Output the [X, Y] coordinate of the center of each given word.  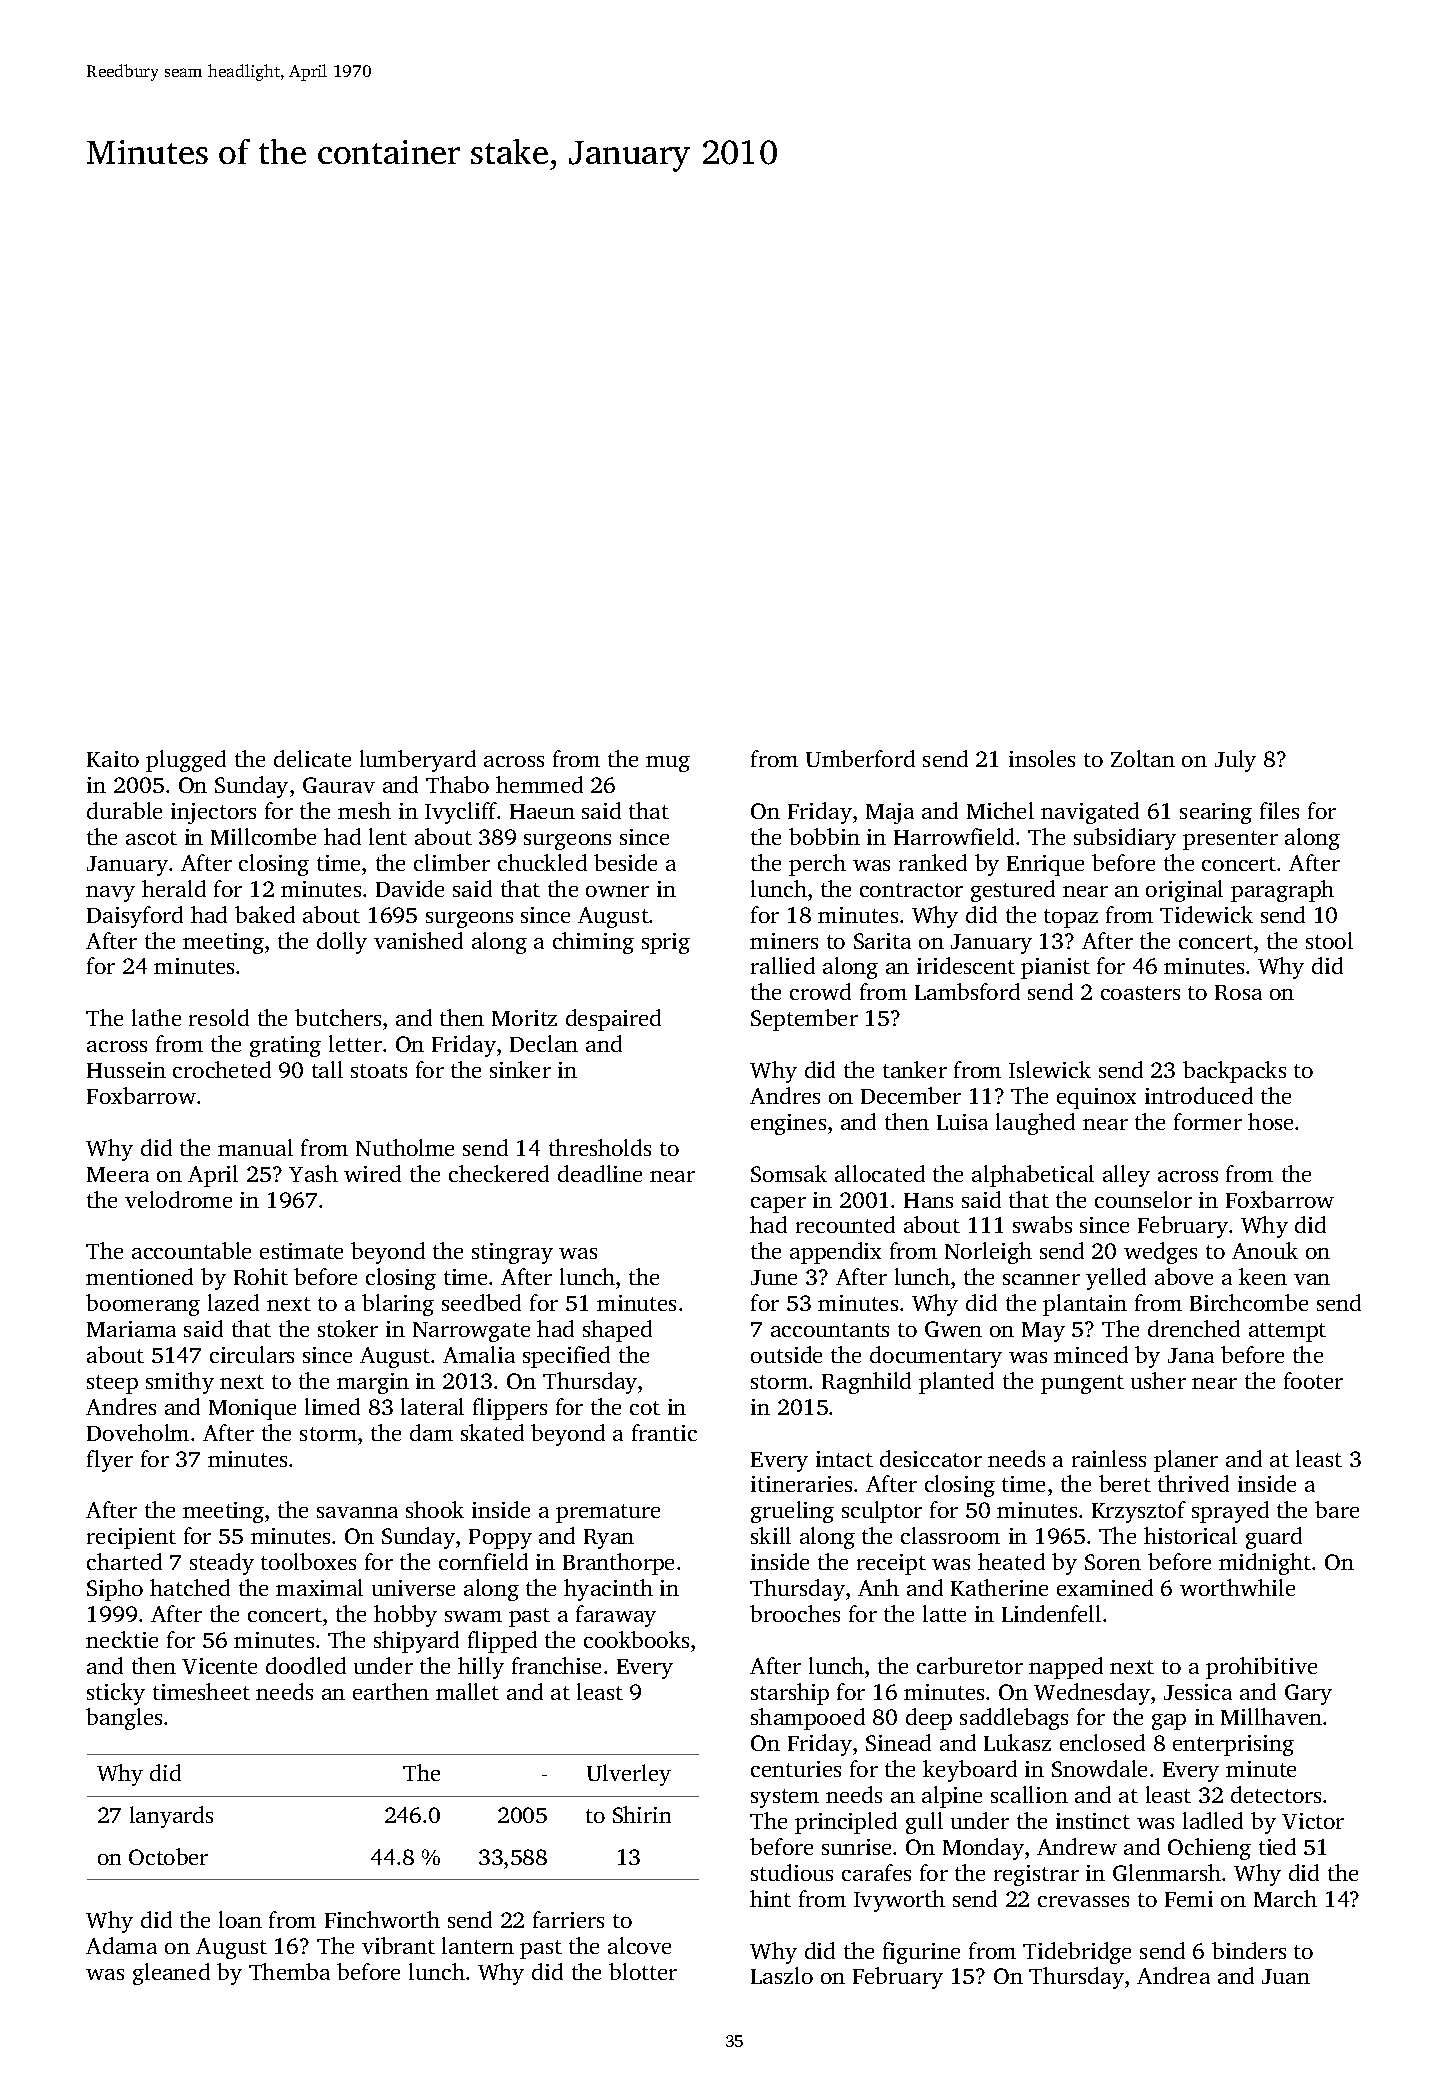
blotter [643, 1971]
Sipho [115, 1590]
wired [372, 1173]
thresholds [600, 1147]
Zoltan [1143, 758]
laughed [1035, 1124]
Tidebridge [1077, 1953]
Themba [289, 1971]
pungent [1082, 1384]
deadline [600, 1173]
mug [668, 764]
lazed [233, 1302]
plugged [186, 761]
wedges [1160, 1253]
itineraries [801, 1484]
